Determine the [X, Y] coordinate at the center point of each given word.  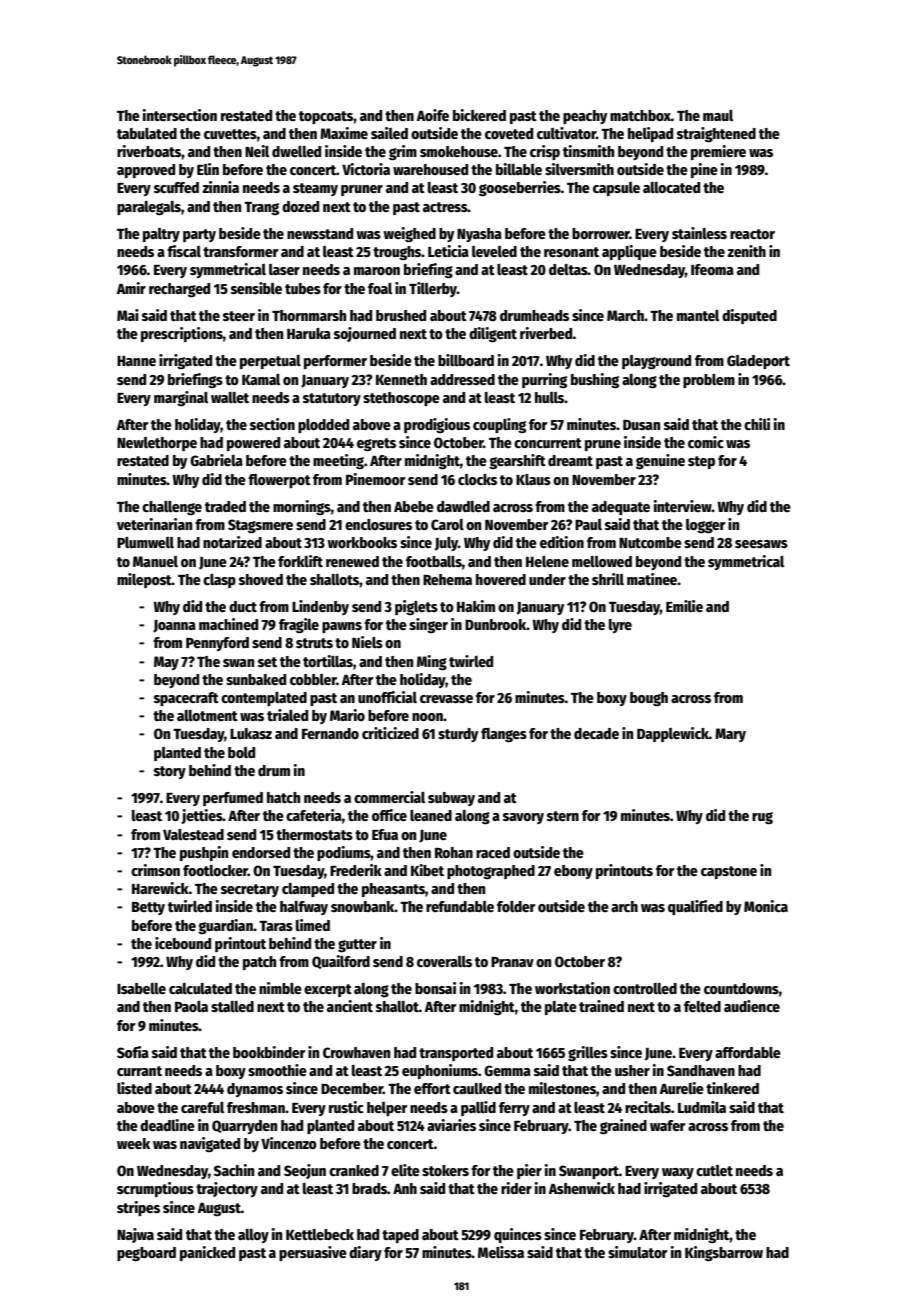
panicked [207, 1253]
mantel [698, 315]
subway [451, 799]
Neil [257, 151]
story [170, 772]
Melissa [501, 1252]
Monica [766, 906]
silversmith [579, 169]
